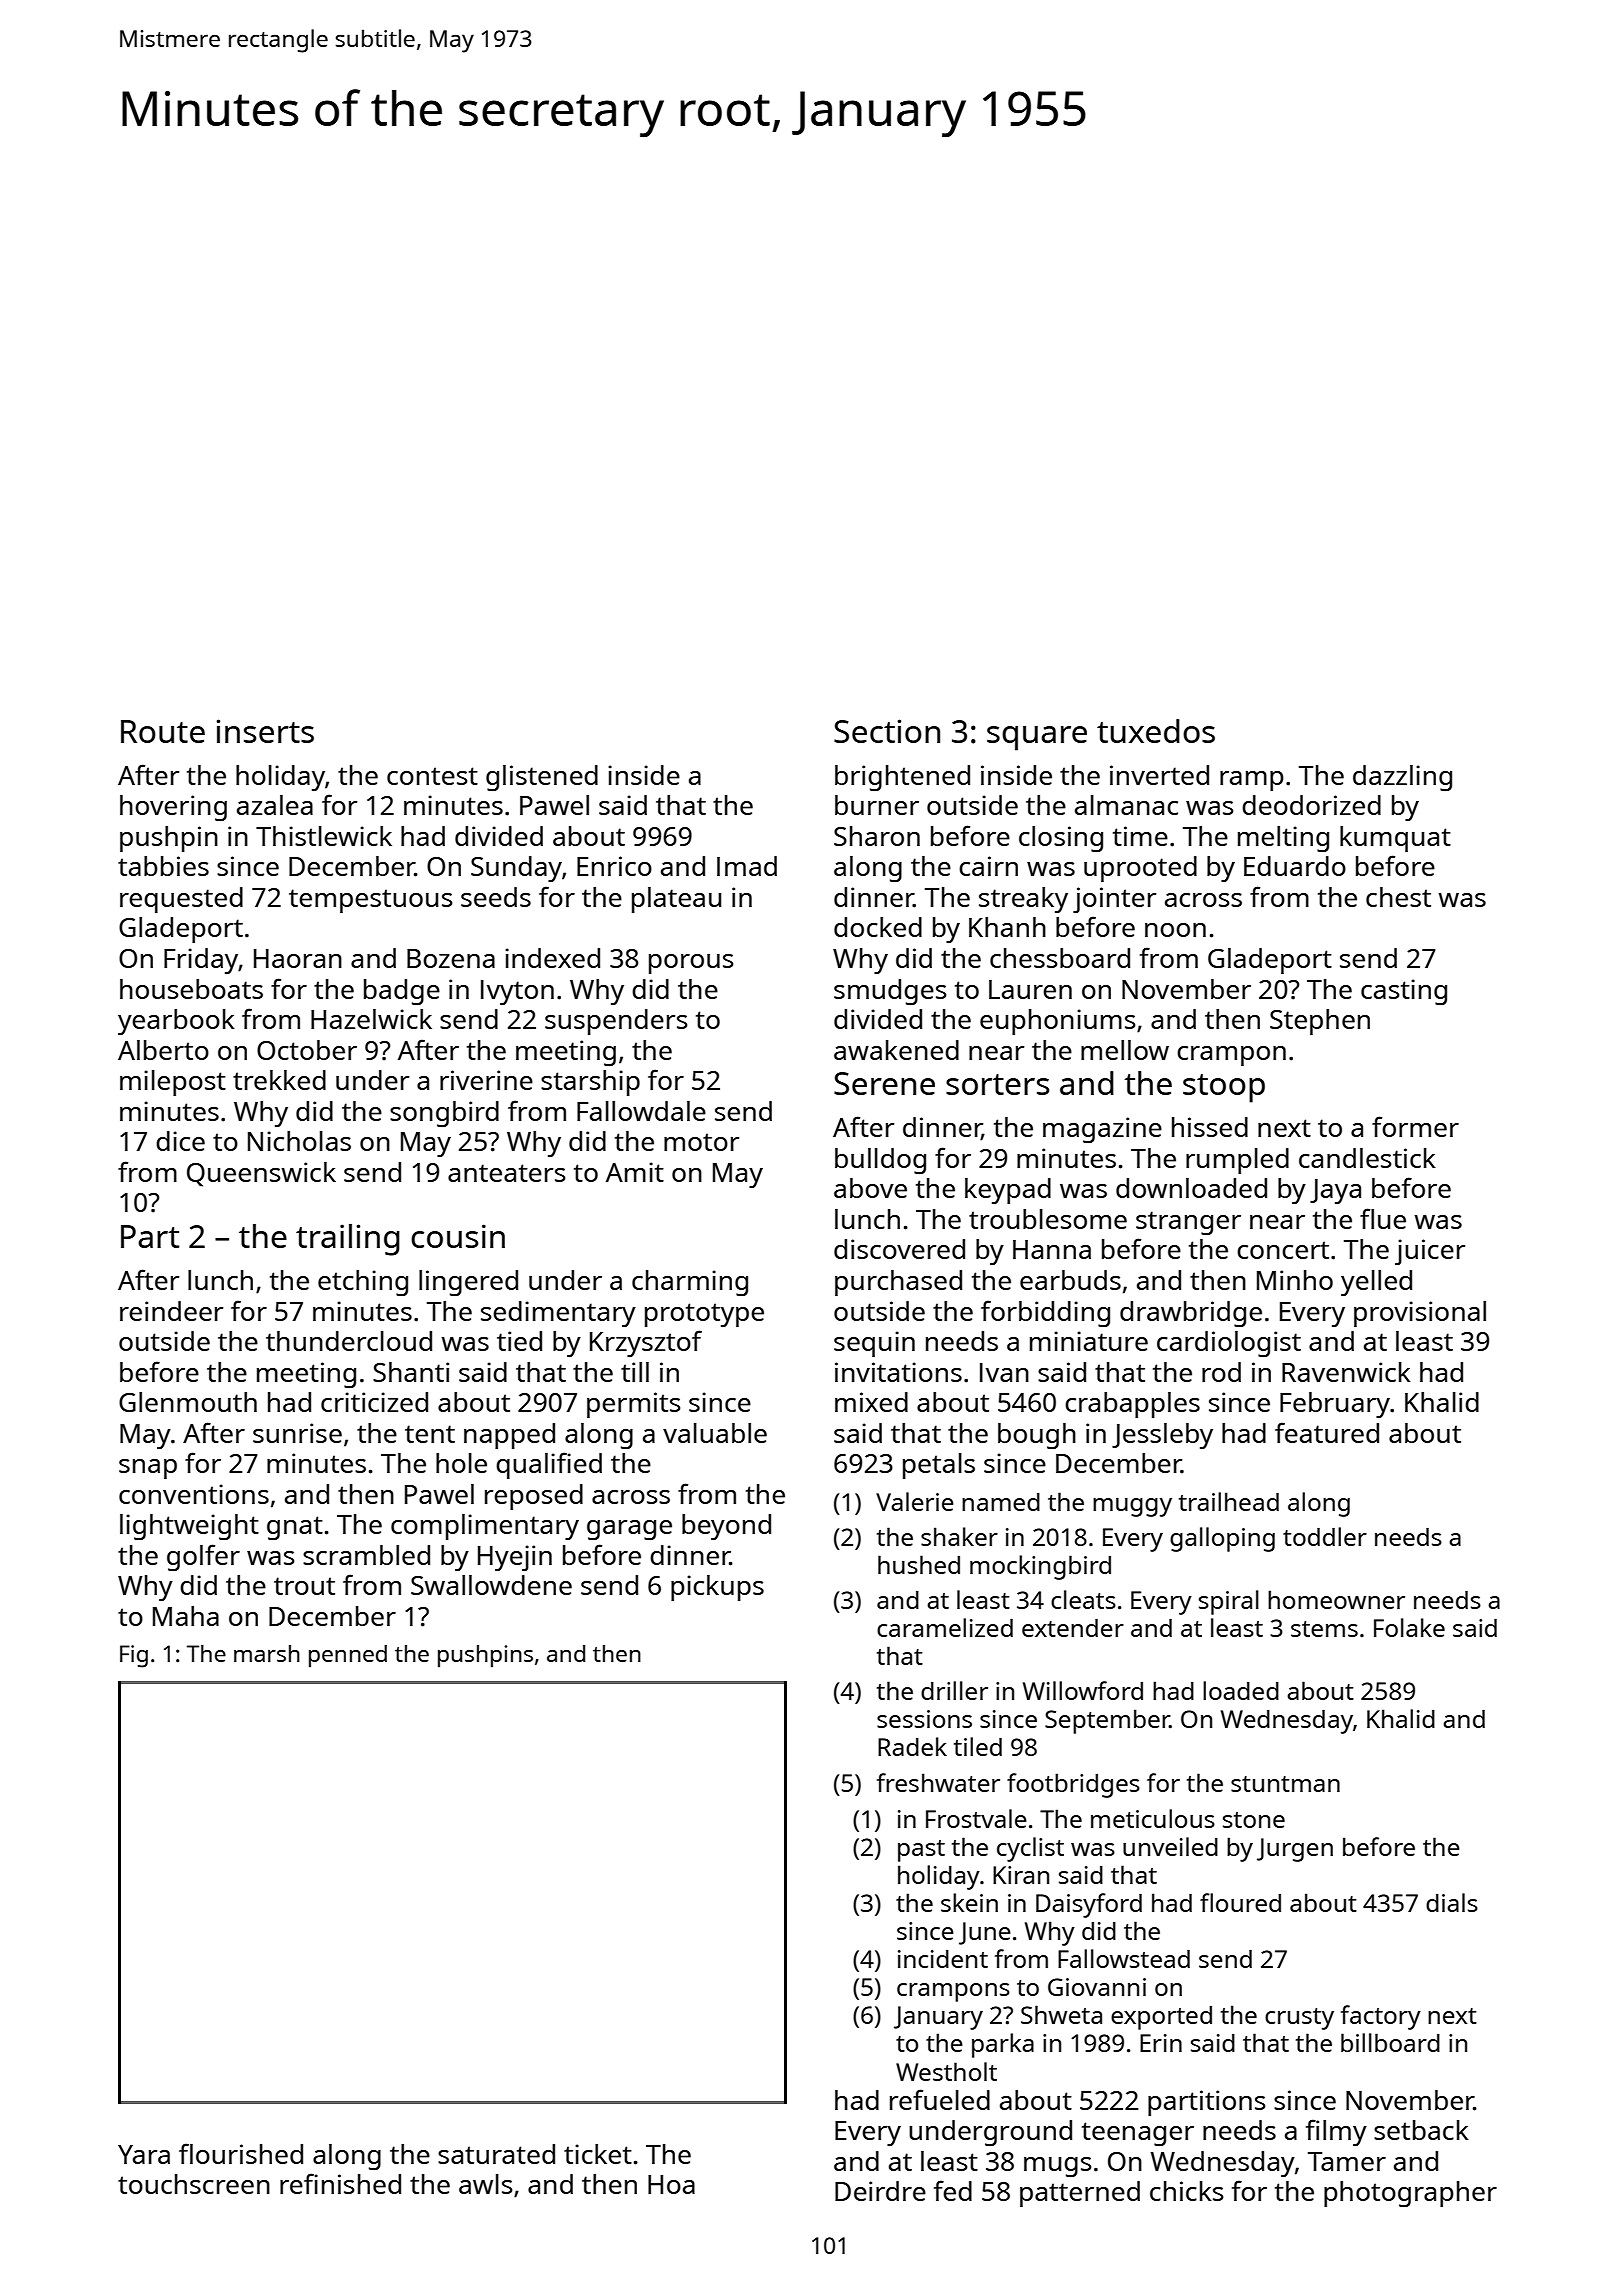 This screenshot has width=1620, height=2292. What do you see at coordinates (671, 2184) in the screenshot?
I see `Hoa` at bounding box center [671, 2184].
